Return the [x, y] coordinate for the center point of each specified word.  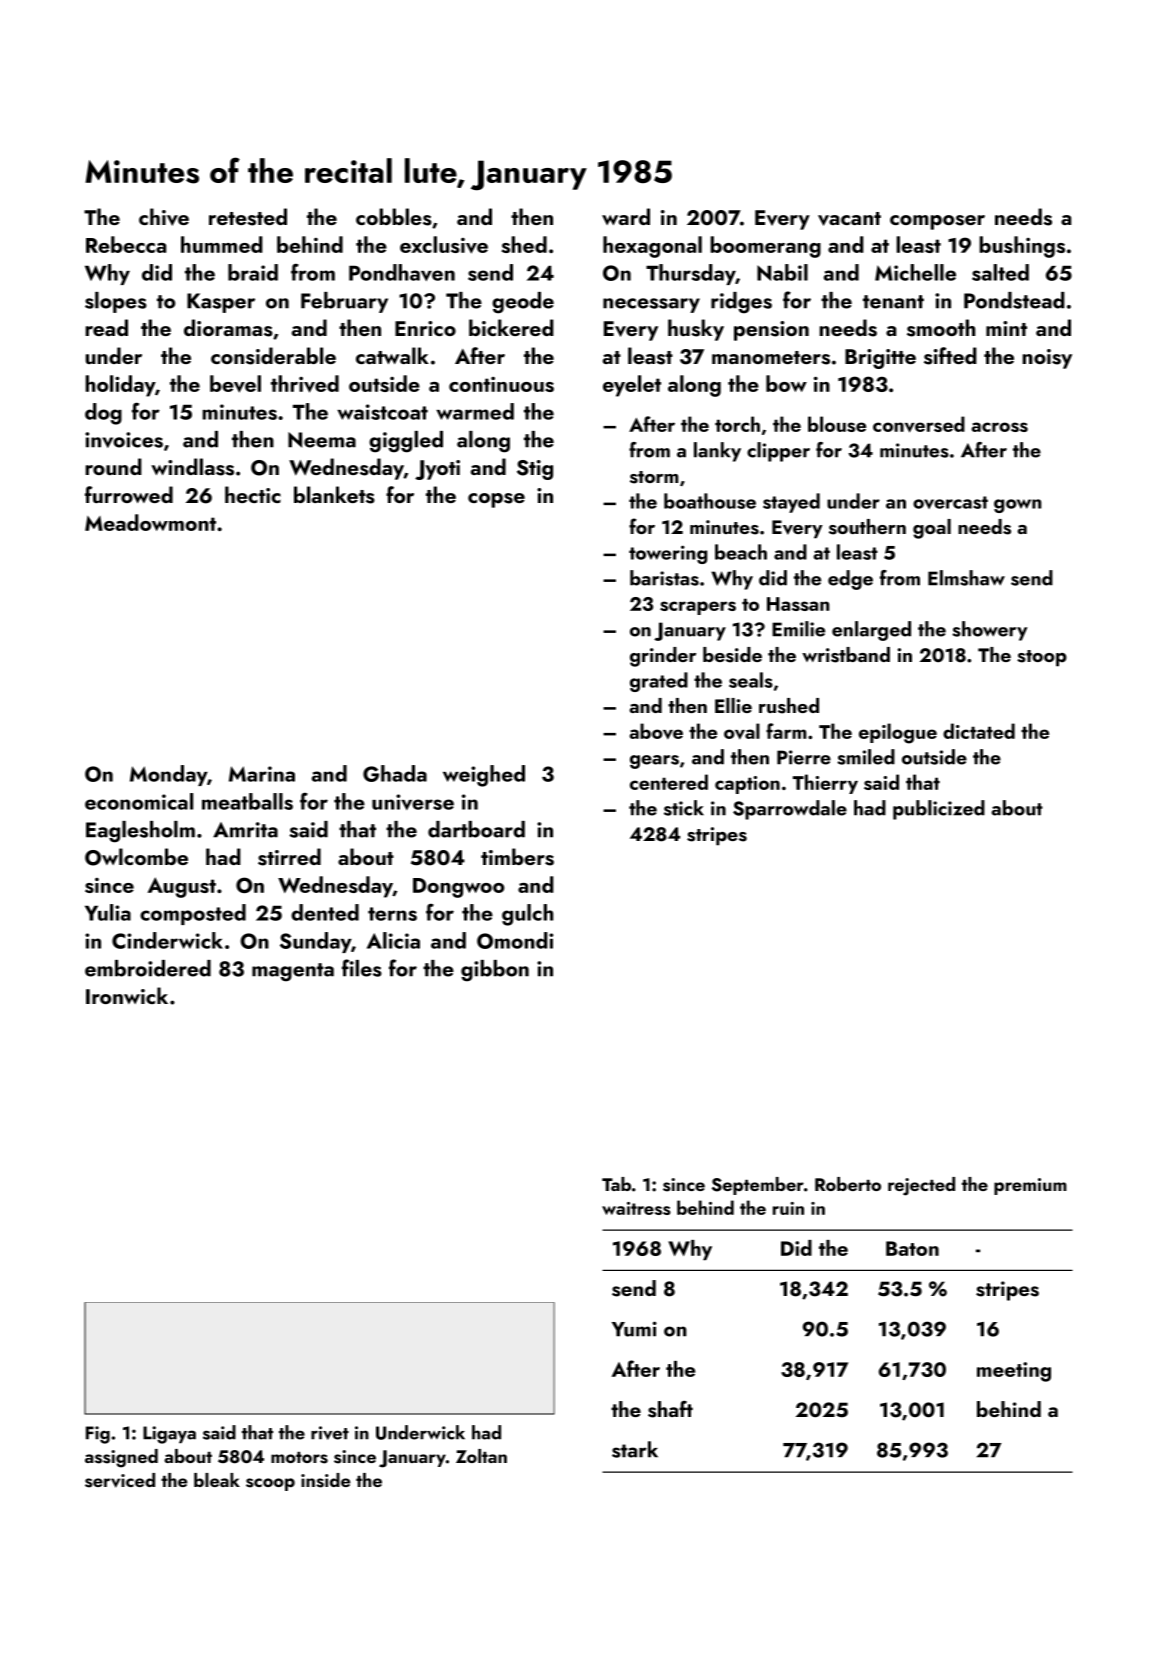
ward [626, 216]
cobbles [394, 217]
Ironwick [127, 995]
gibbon [495, 971]
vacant [849, 219]
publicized [939, 810]
